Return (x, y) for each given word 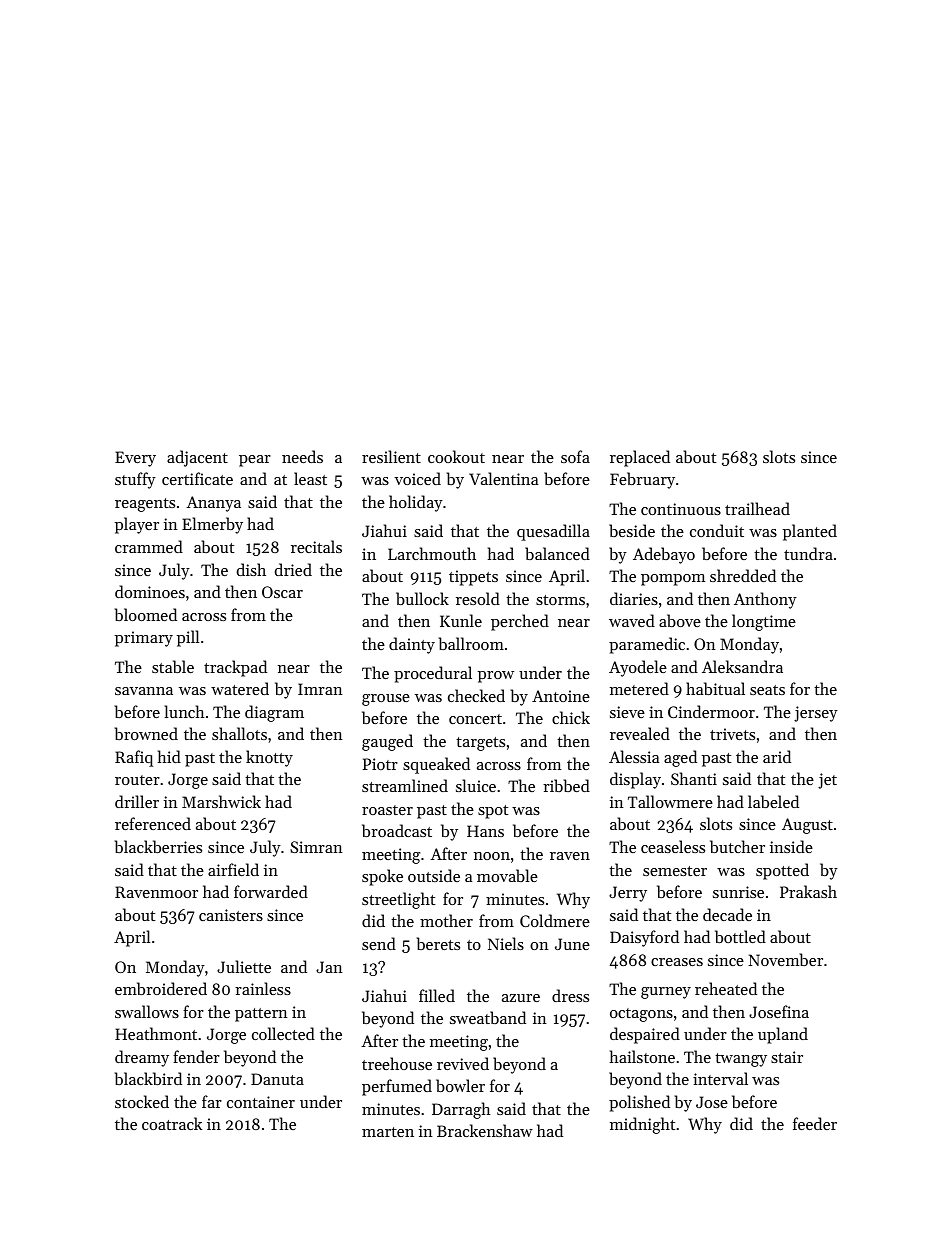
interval (720, 1078)
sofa (575, 456)
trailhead (757, 508)
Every (135, 459)
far (212, 1101)
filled (437, 995)
